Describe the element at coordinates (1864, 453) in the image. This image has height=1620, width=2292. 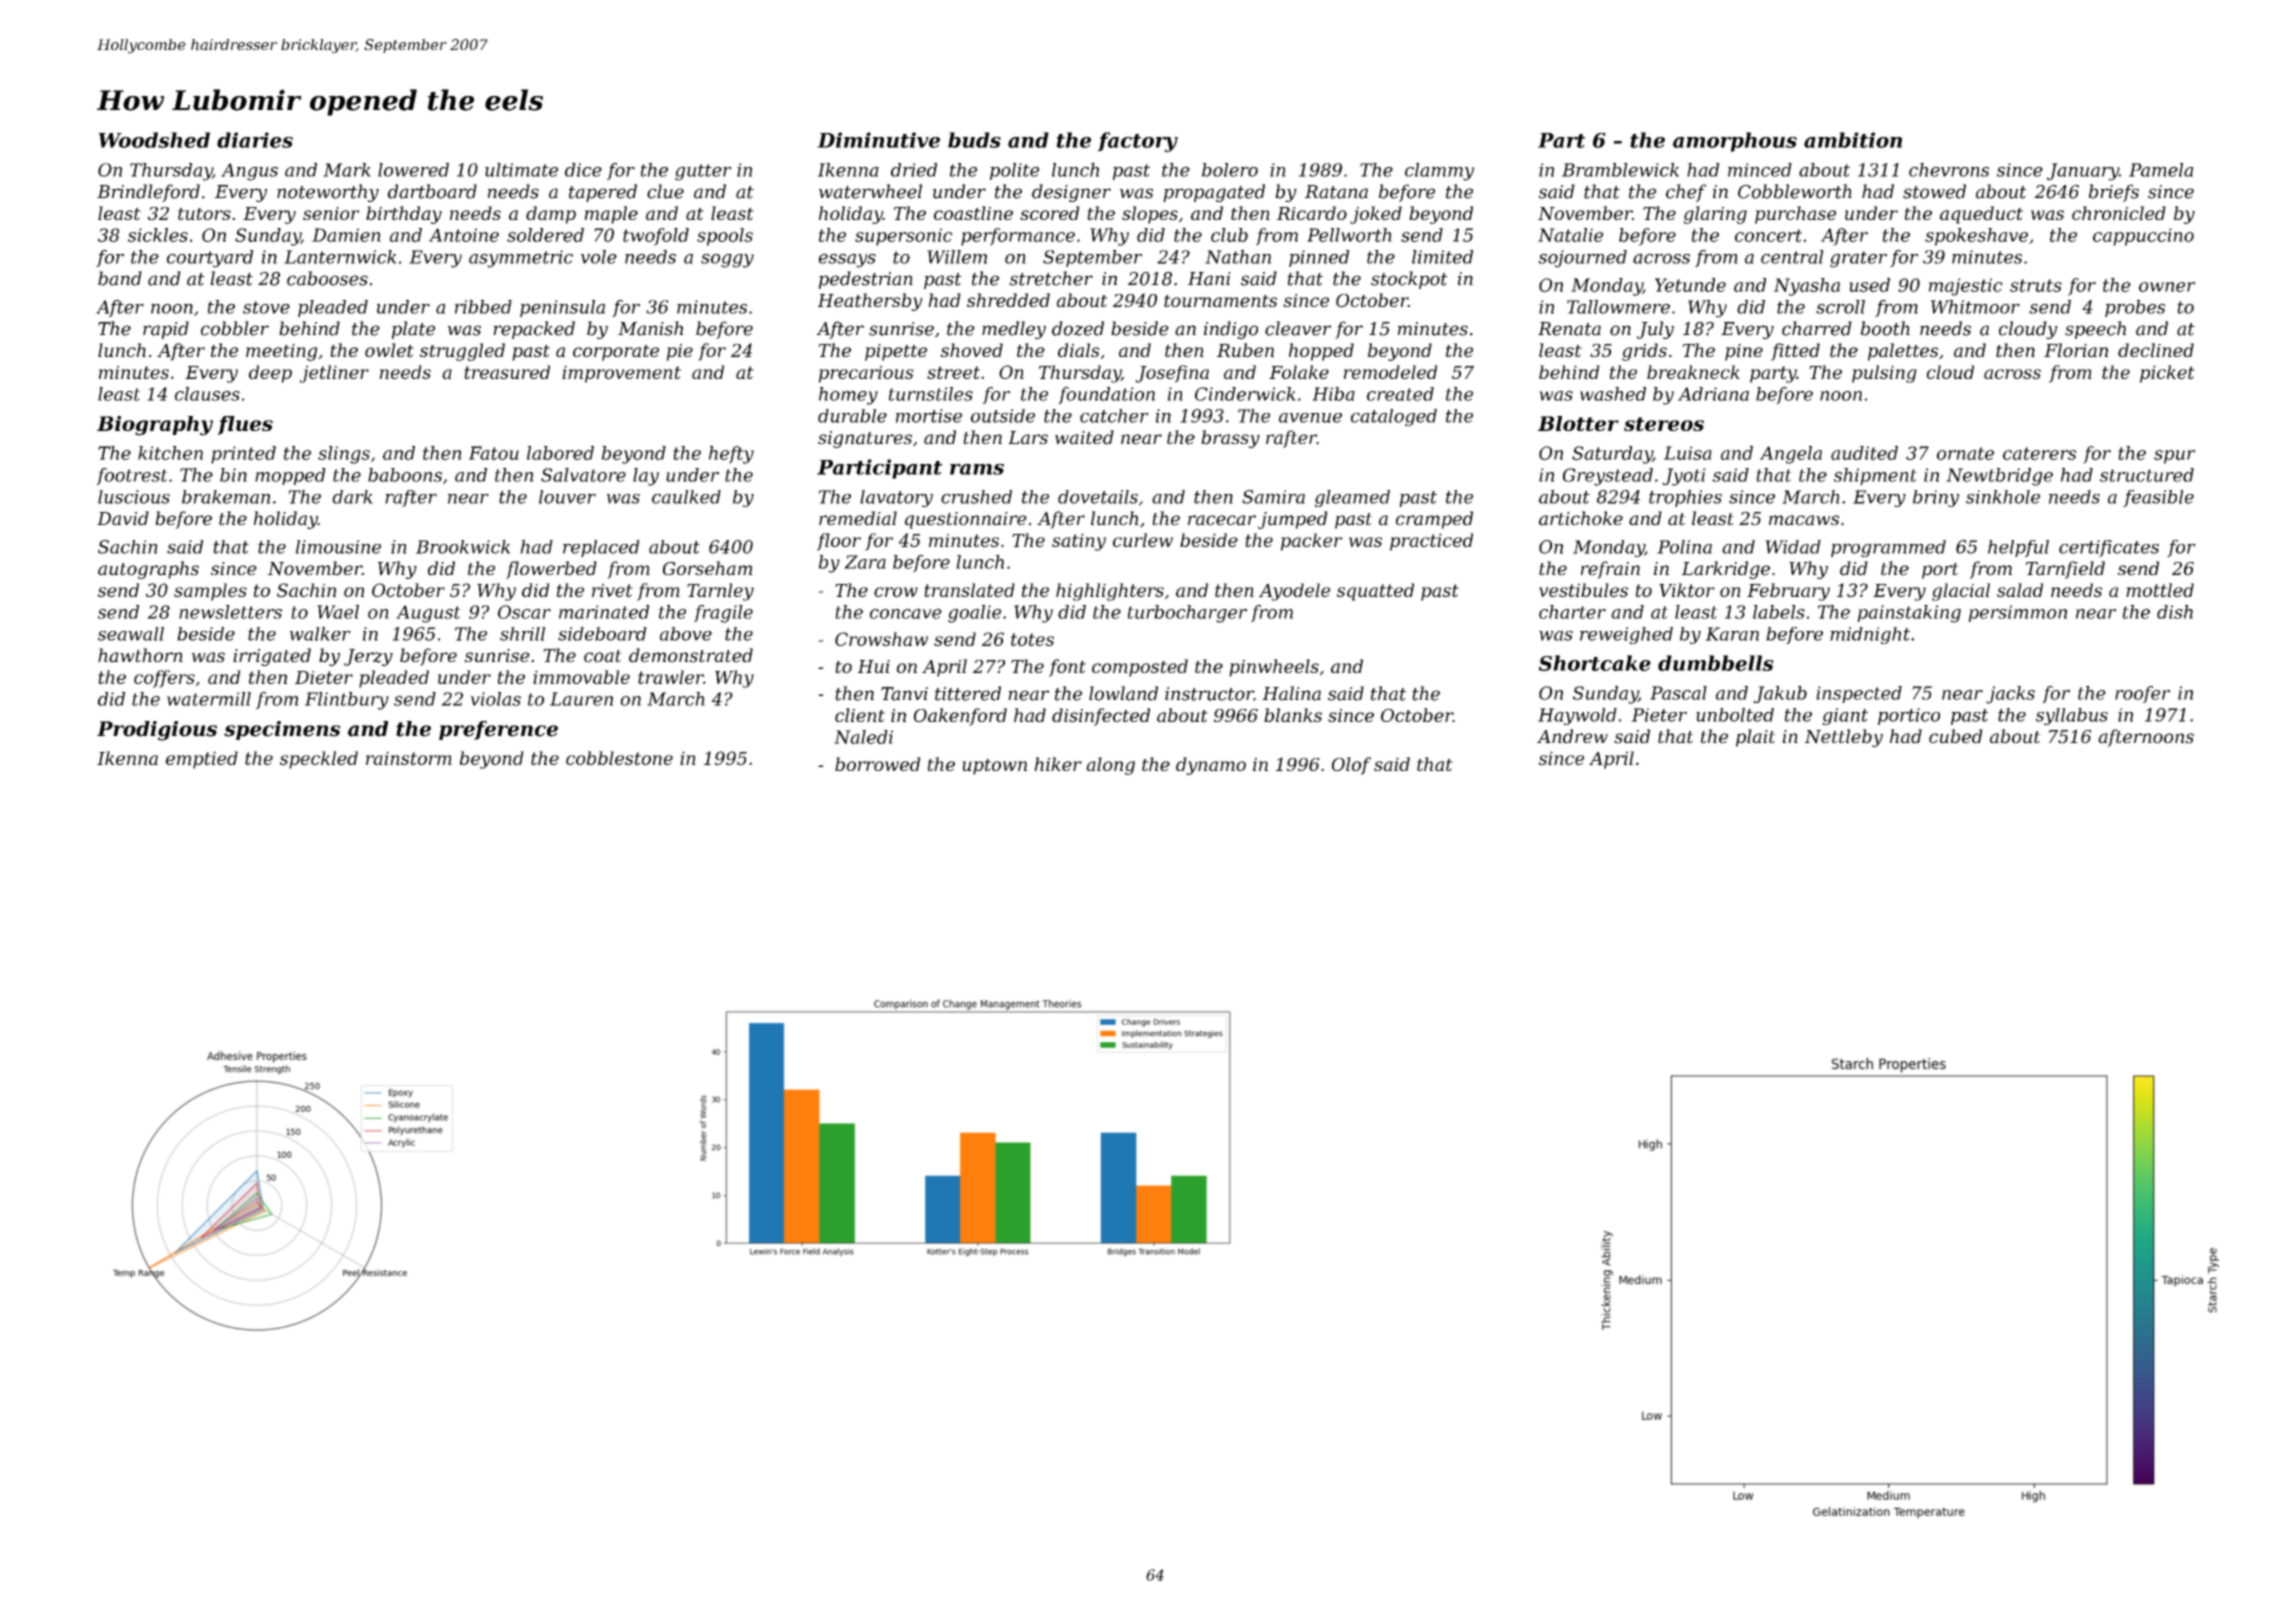
I see `audited` at that location.
